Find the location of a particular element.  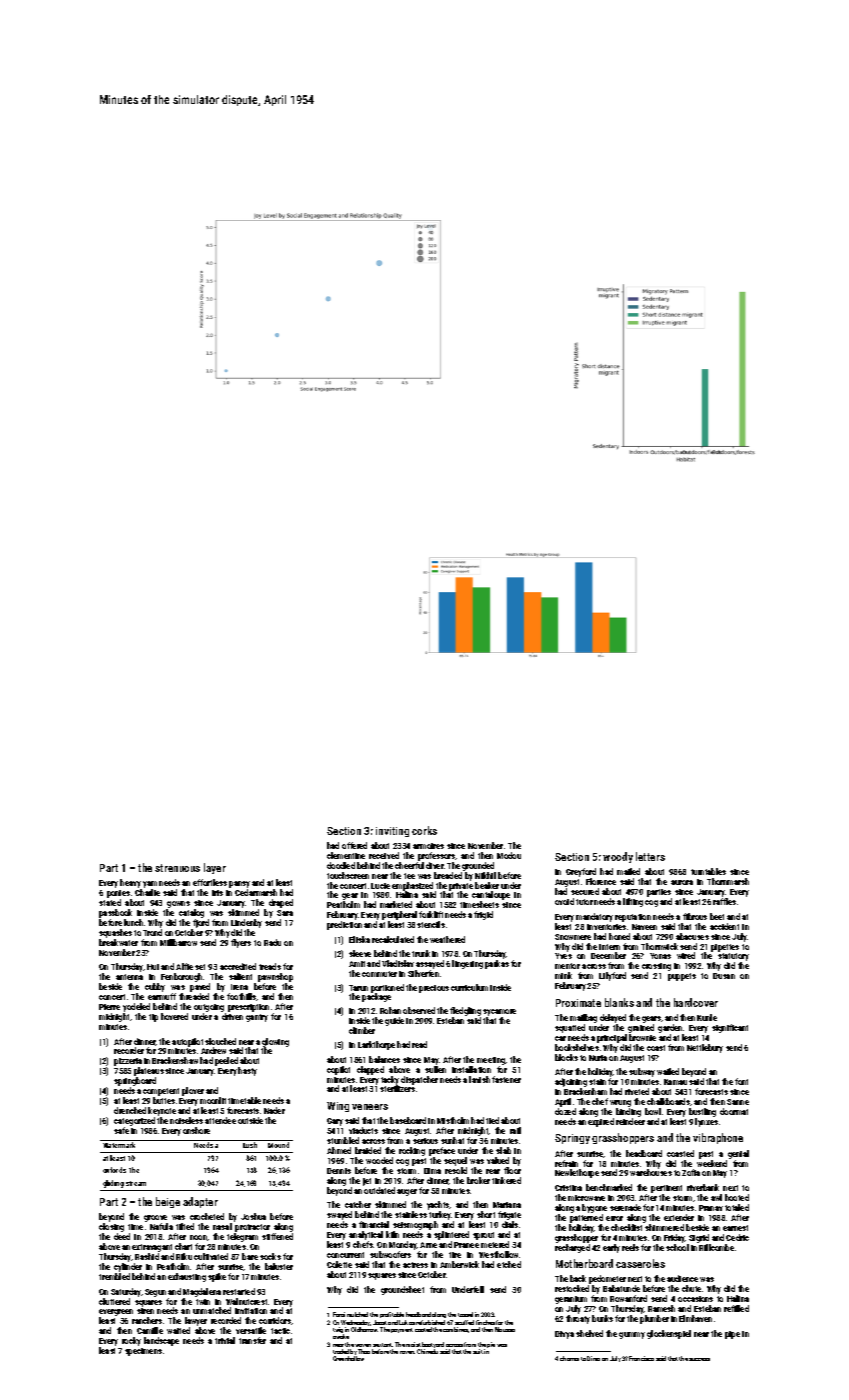

Rohan is located at coordinates (390, 1010).
